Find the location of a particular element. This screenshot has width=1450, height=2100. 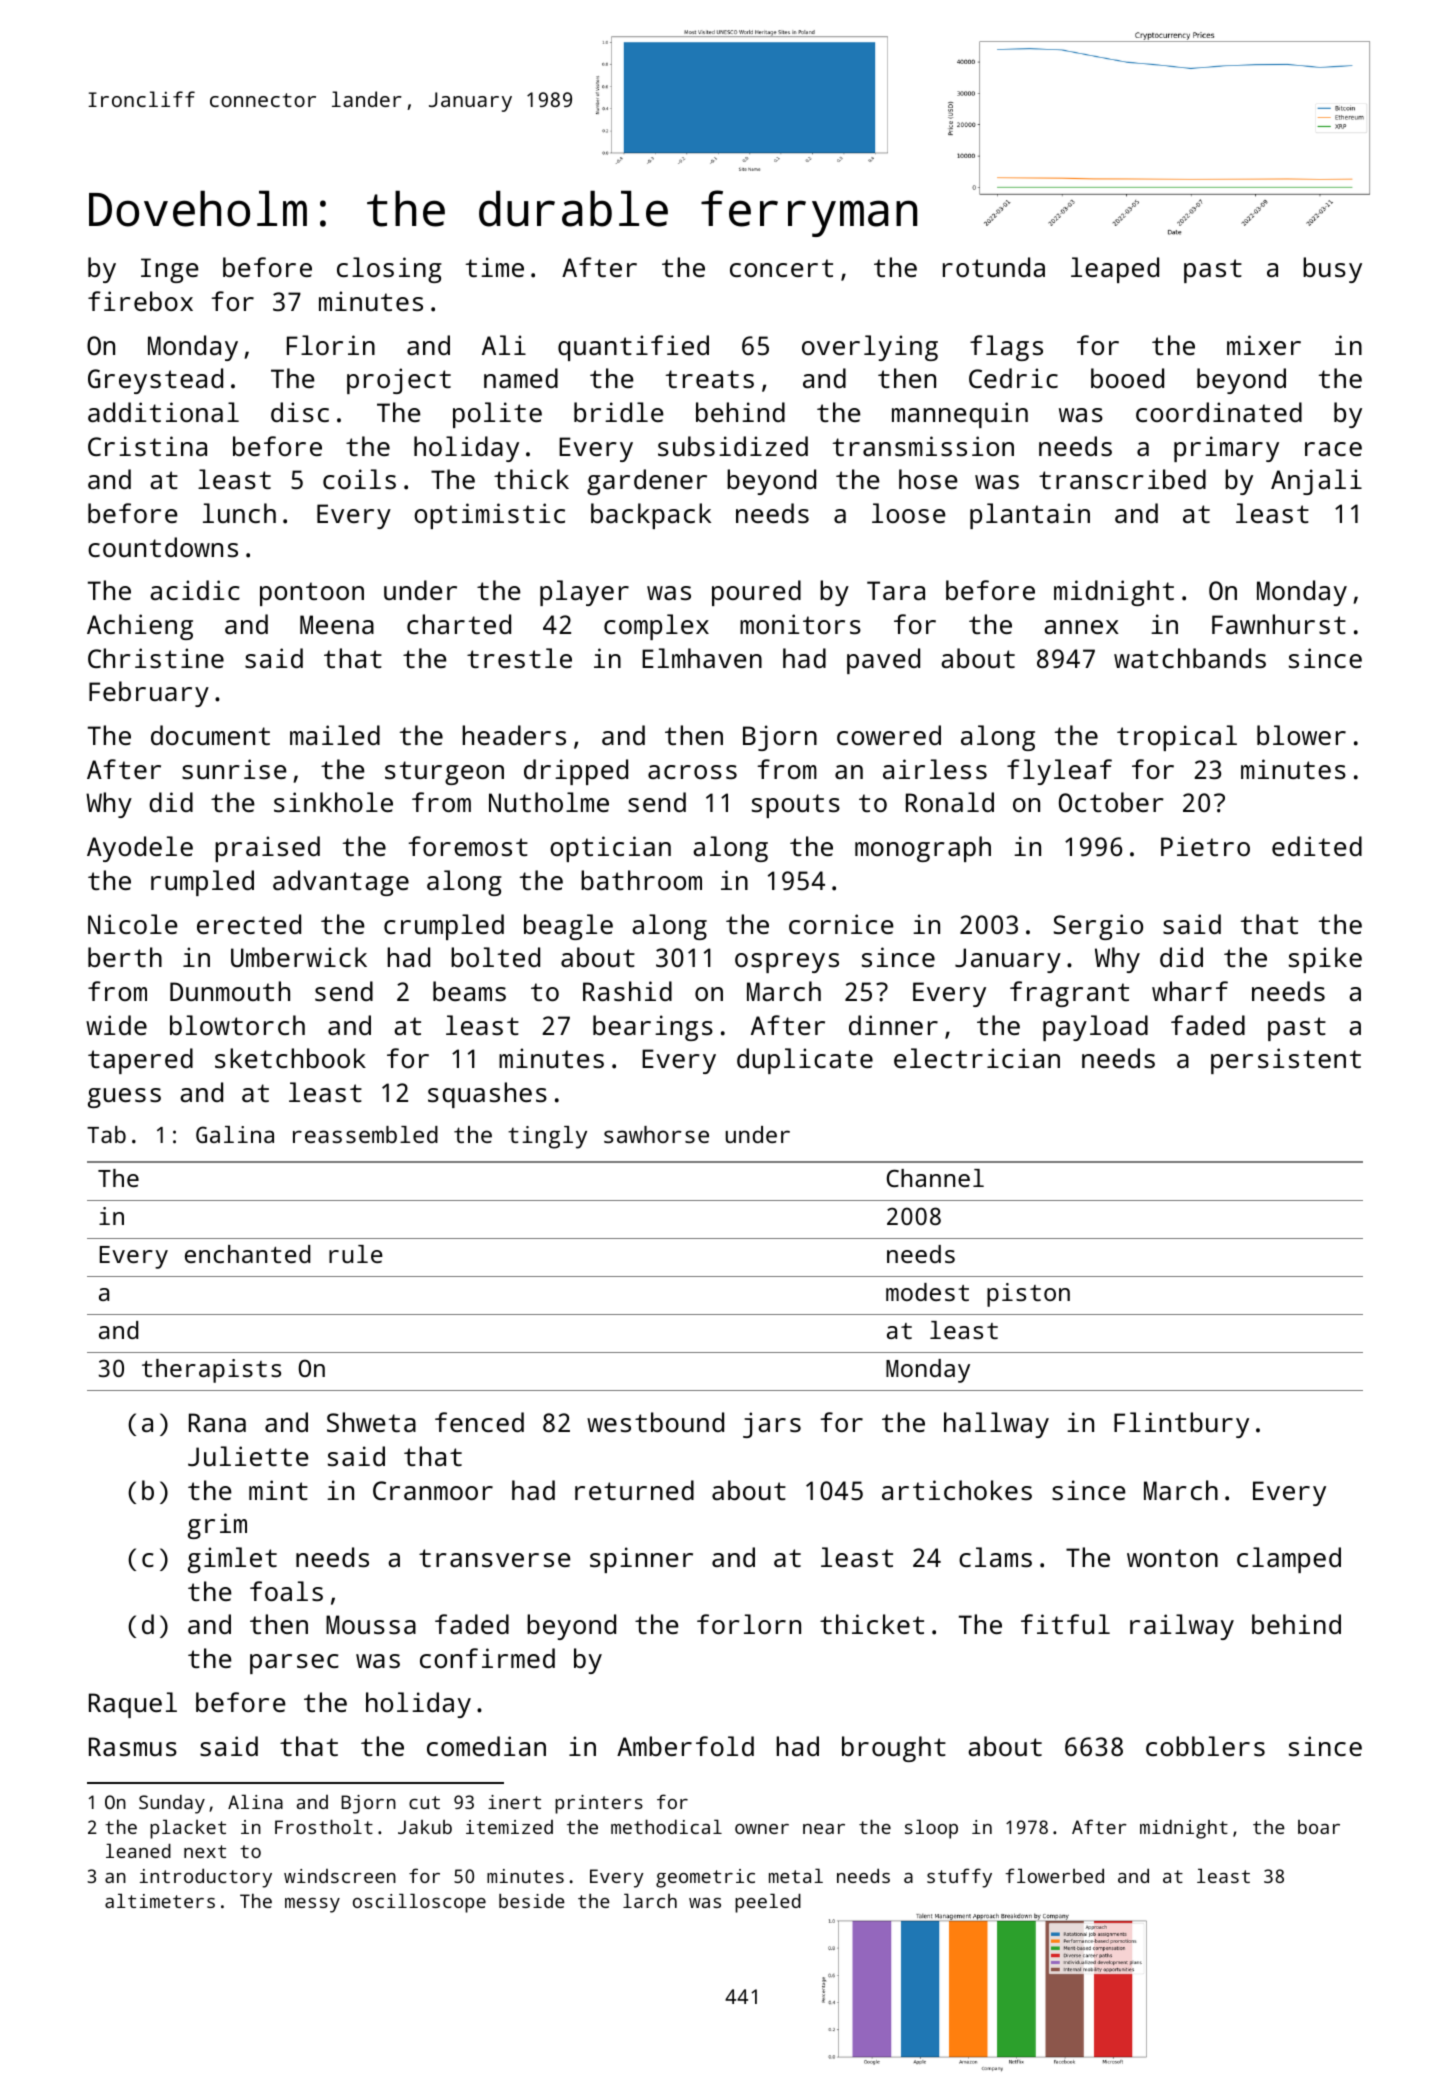

leaped is located at coordinates (1115, 270).
